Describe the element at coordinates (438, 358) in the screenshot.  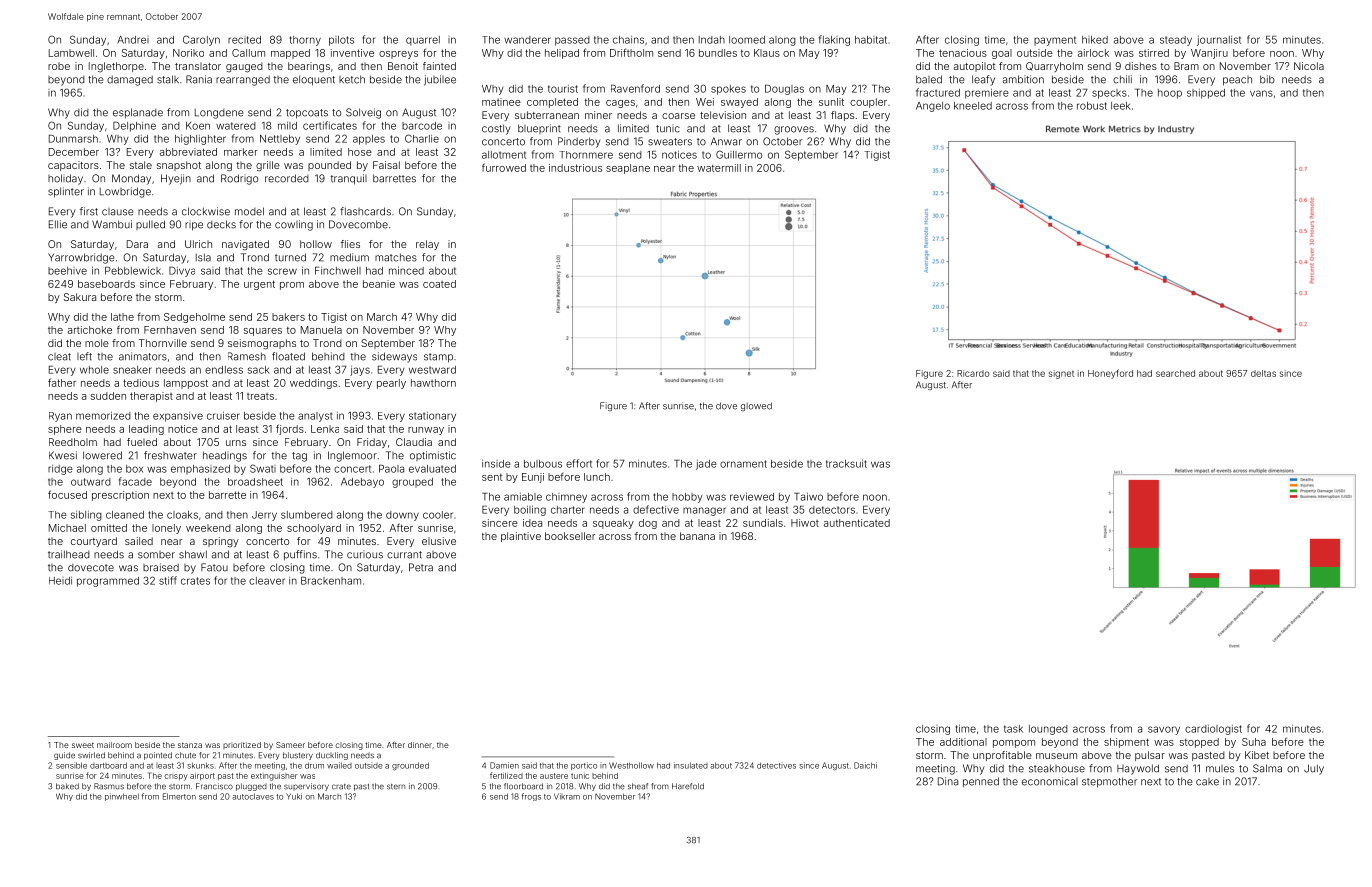
I see `stamp` at that location.
